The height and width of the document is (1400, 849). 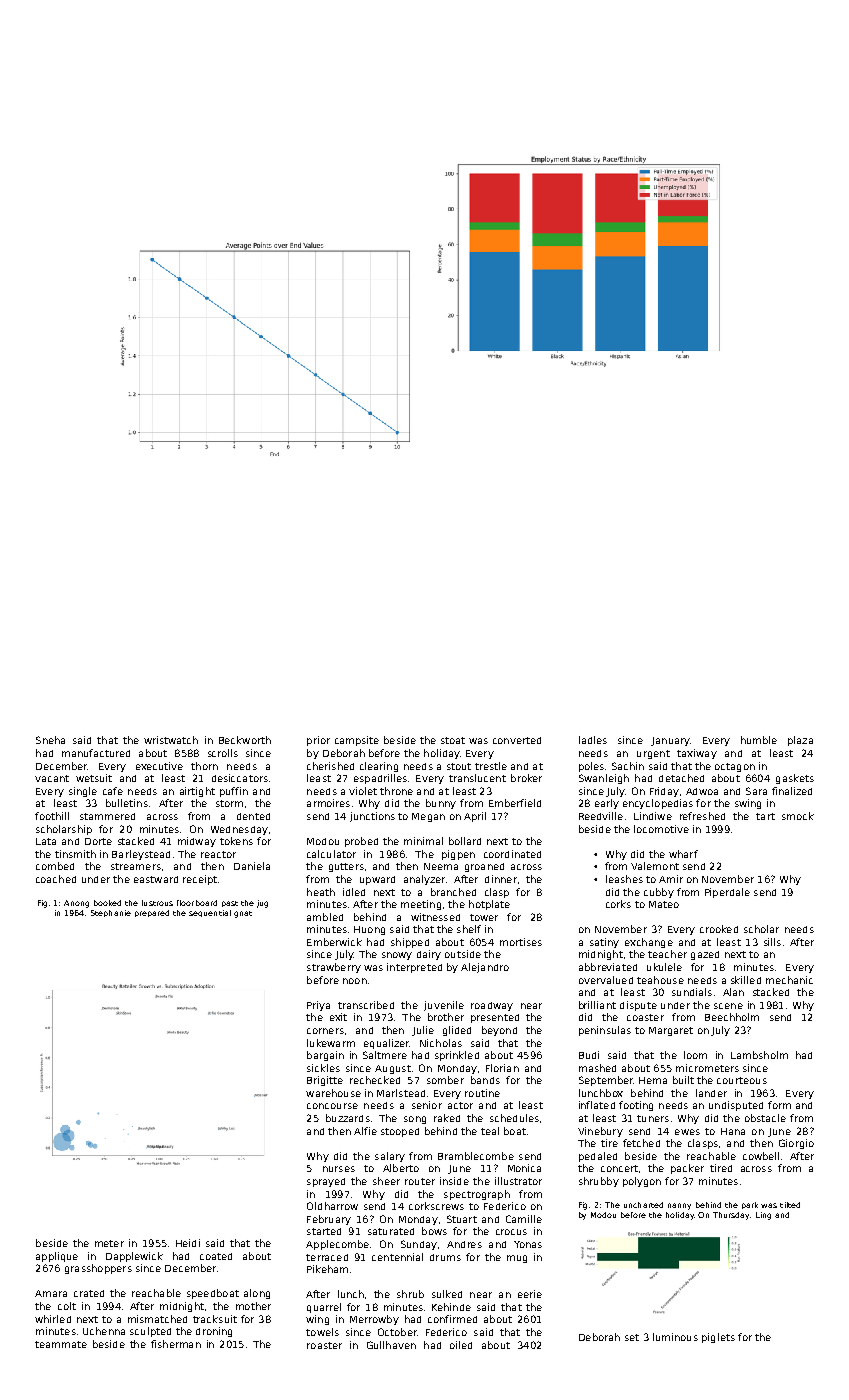 I want to click on plaza, so click(x=800, y=741).
